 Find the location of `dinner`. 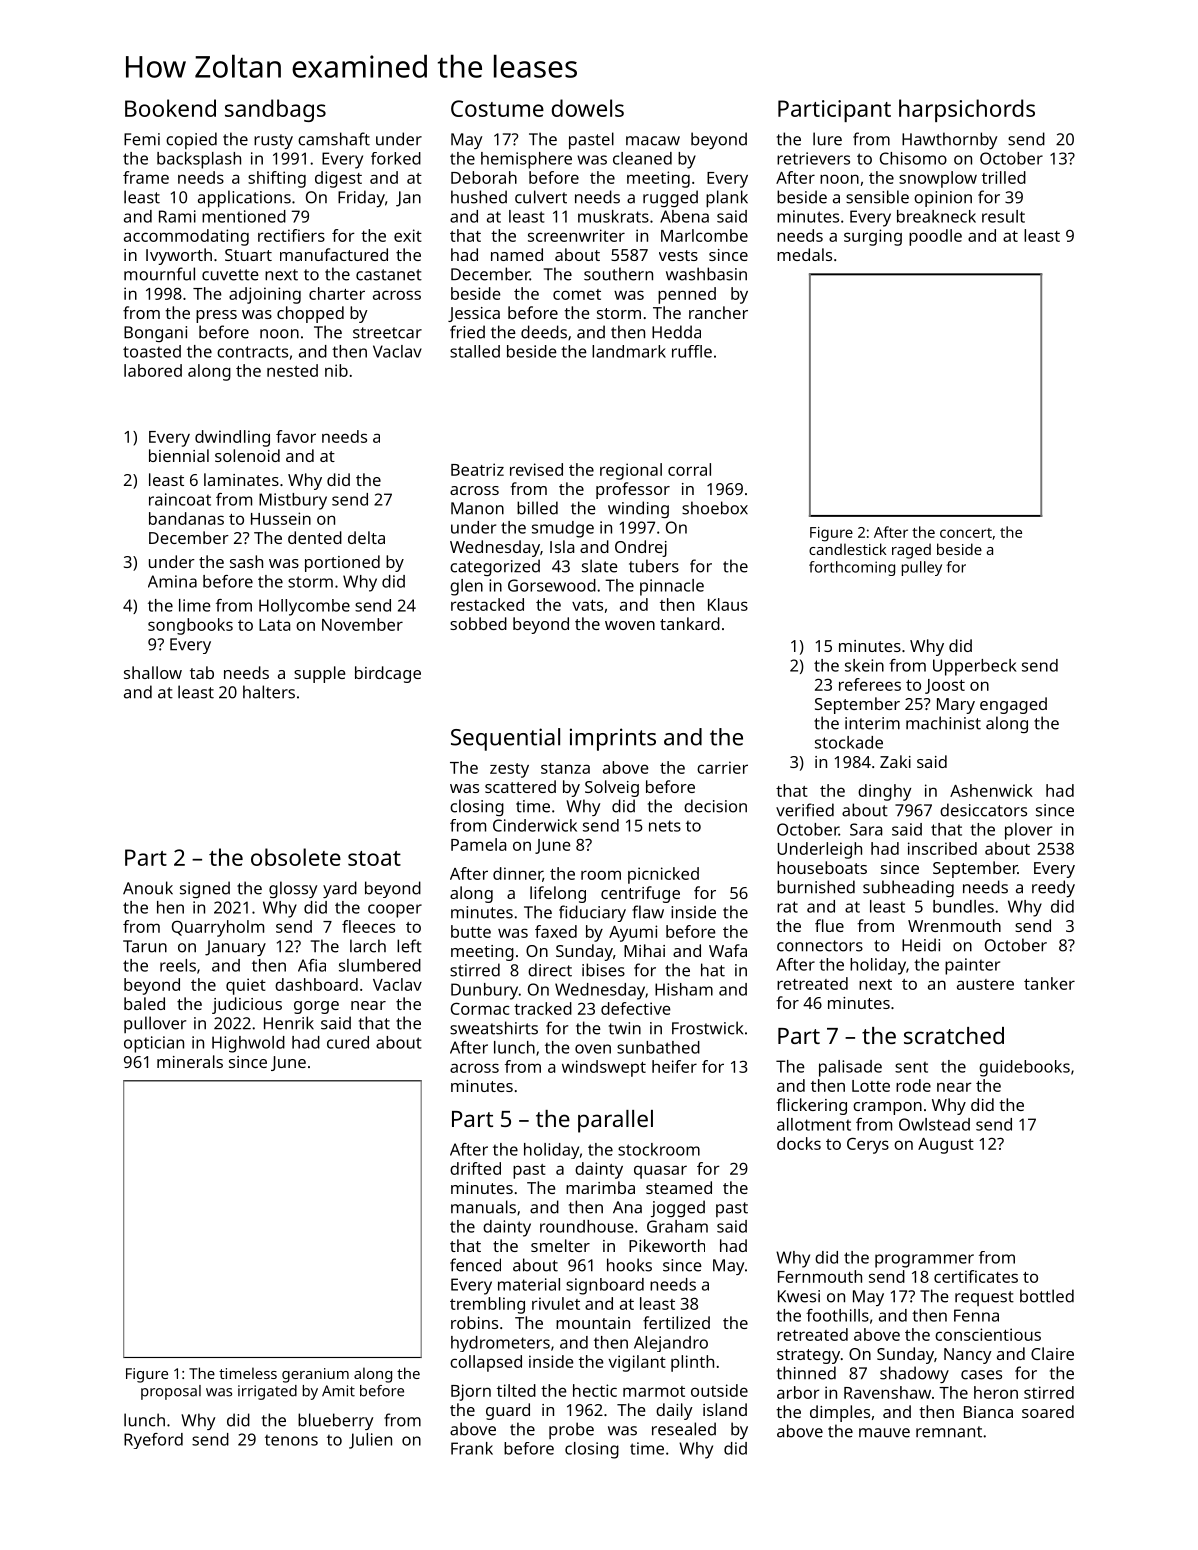

dinner is located at coordinates (518, 874).
